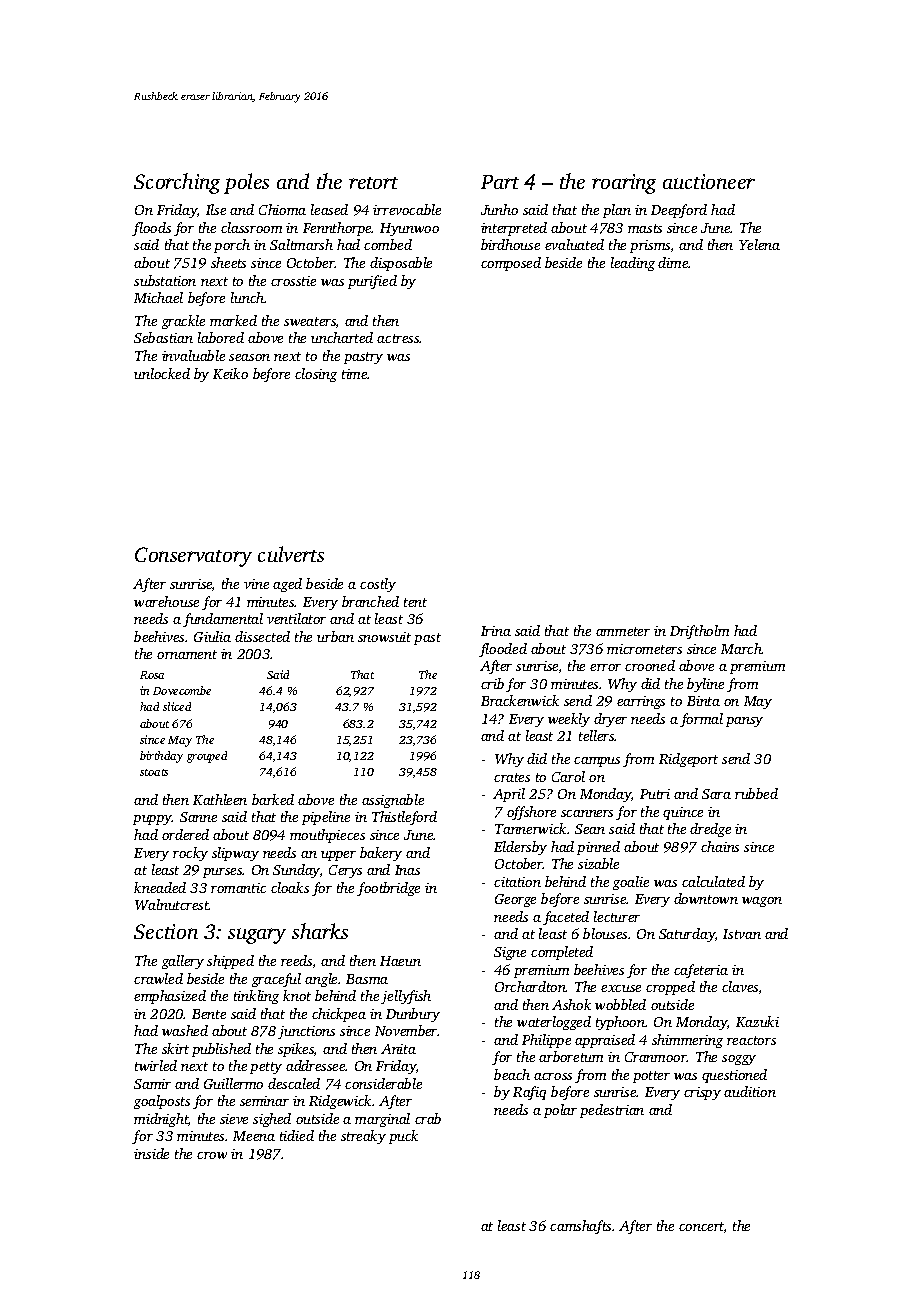 The width and height of the image is (924, 1311). Describe the element at coordinates (151, 1153) in the image. I see `inside` at that location.
